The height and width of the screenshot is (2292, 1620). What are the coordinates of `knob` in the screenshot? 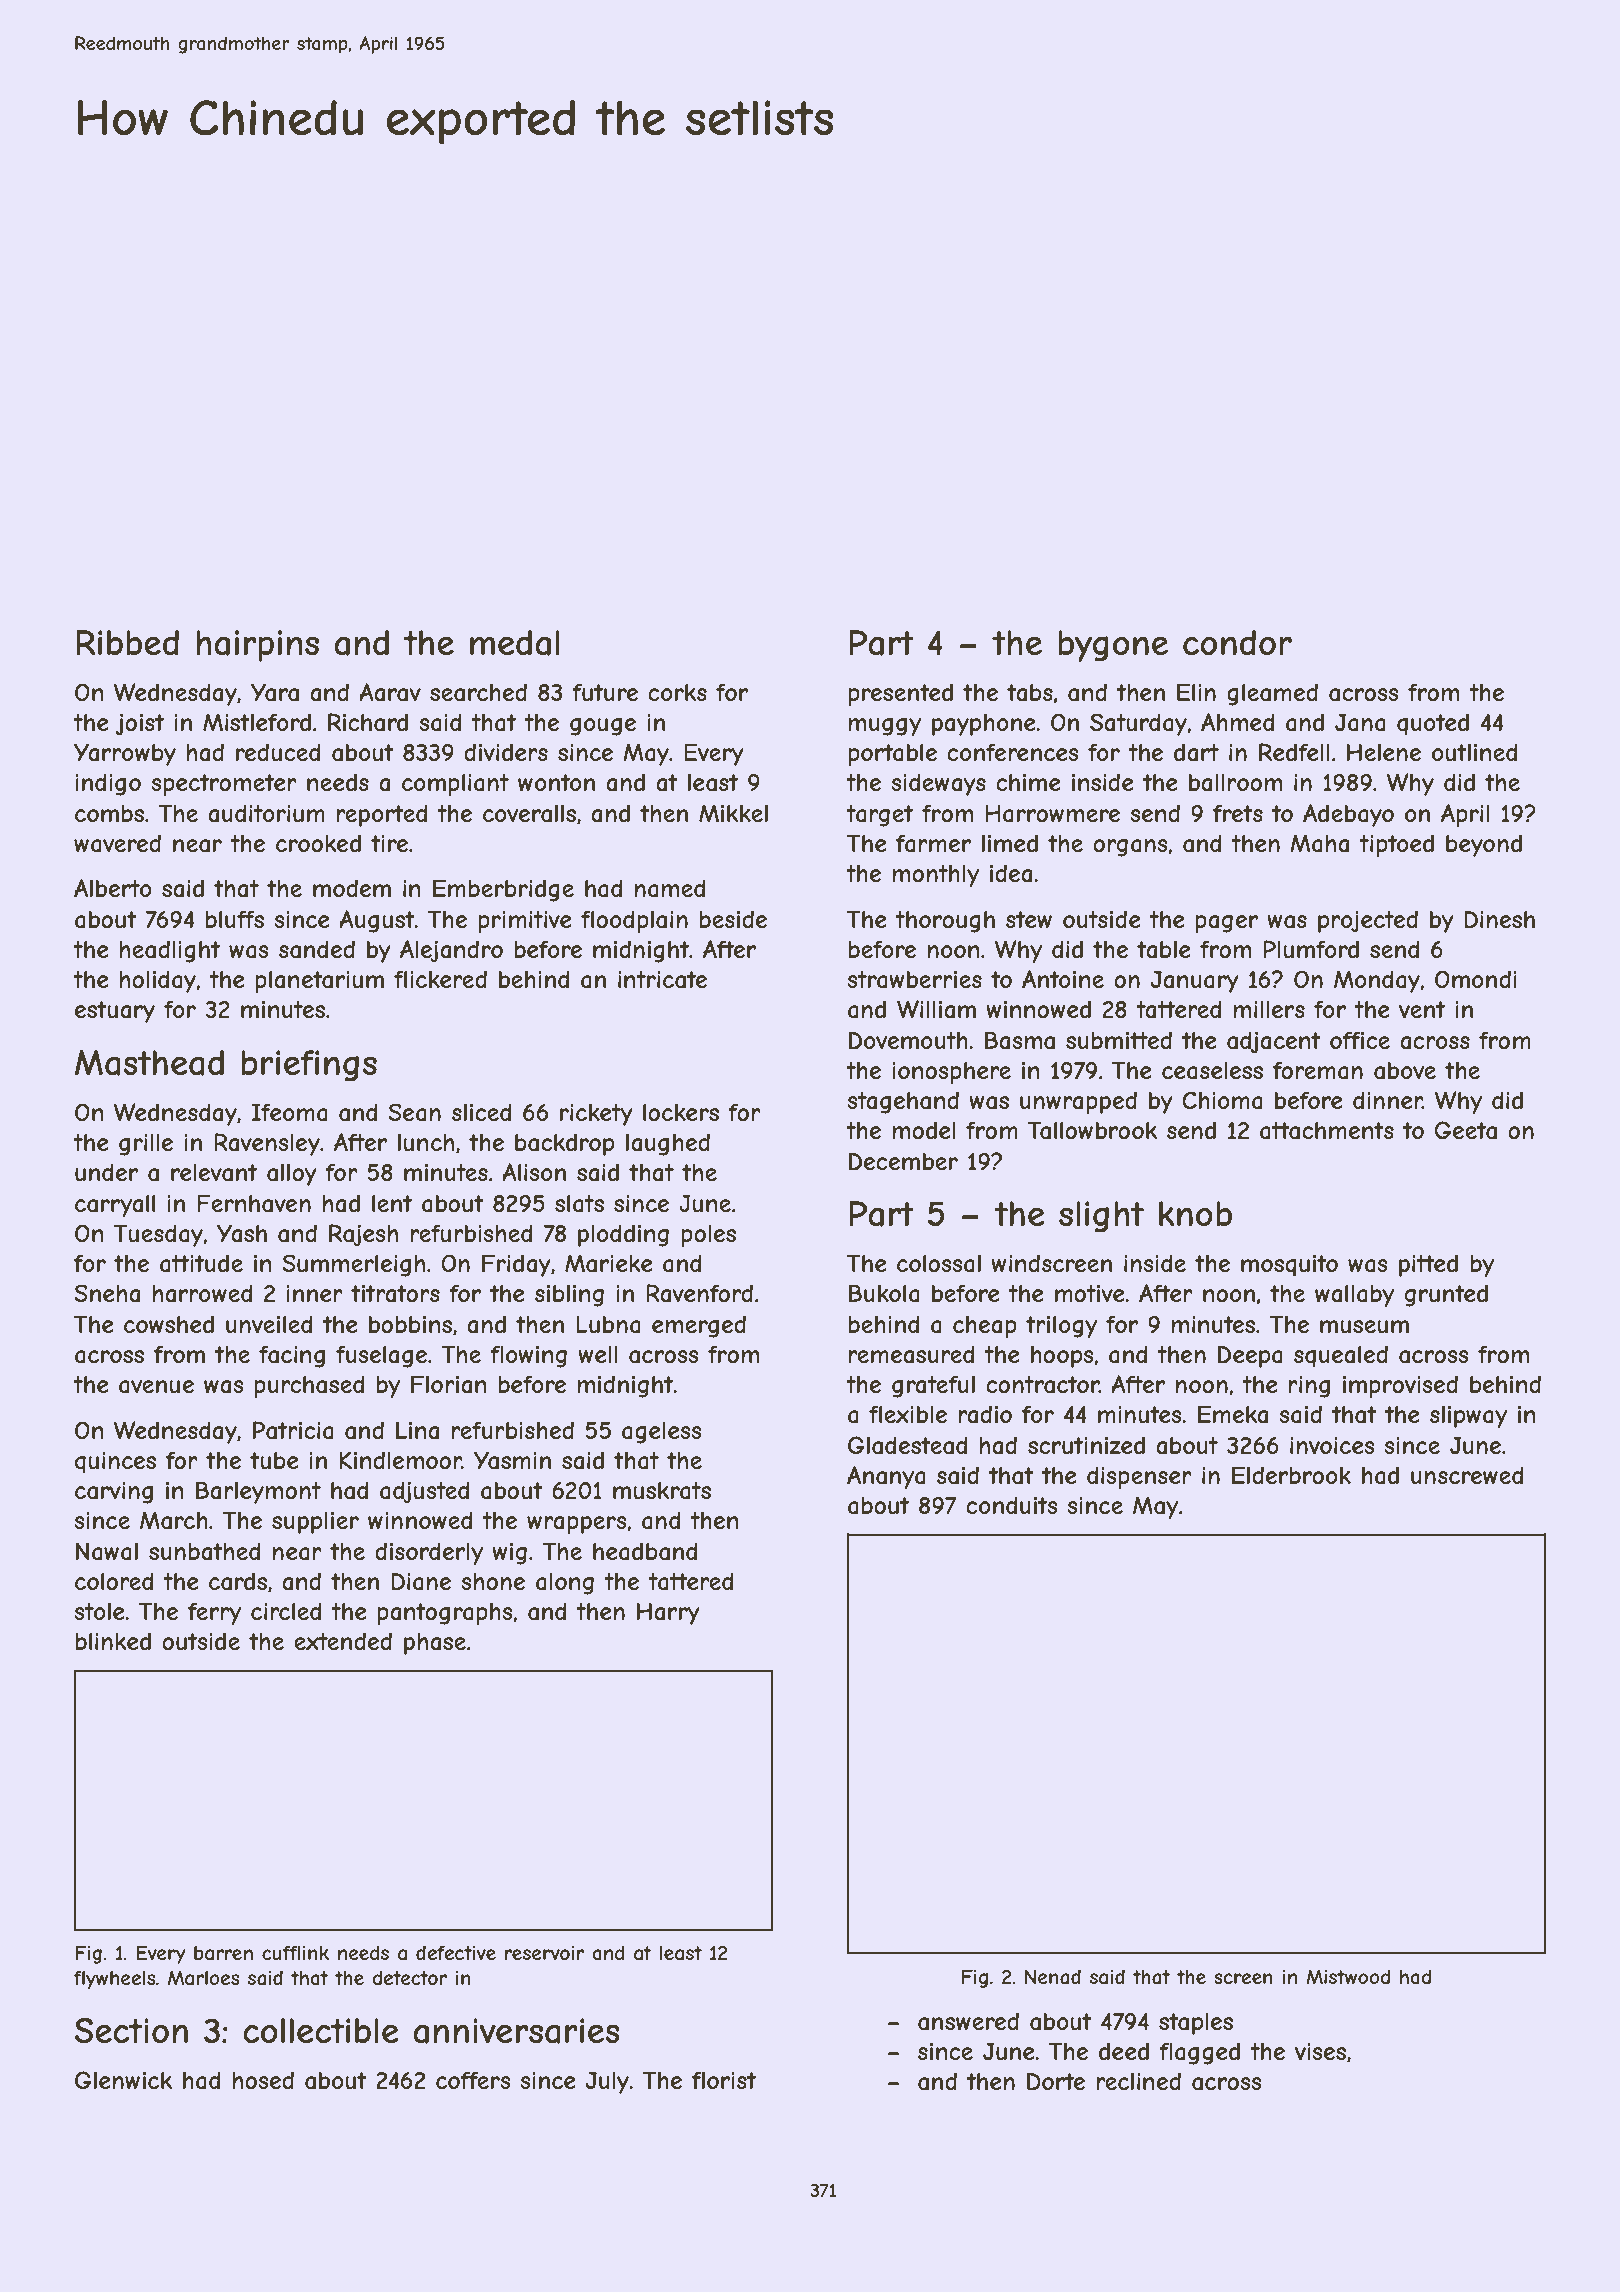 It's located at (1195, 1213).
